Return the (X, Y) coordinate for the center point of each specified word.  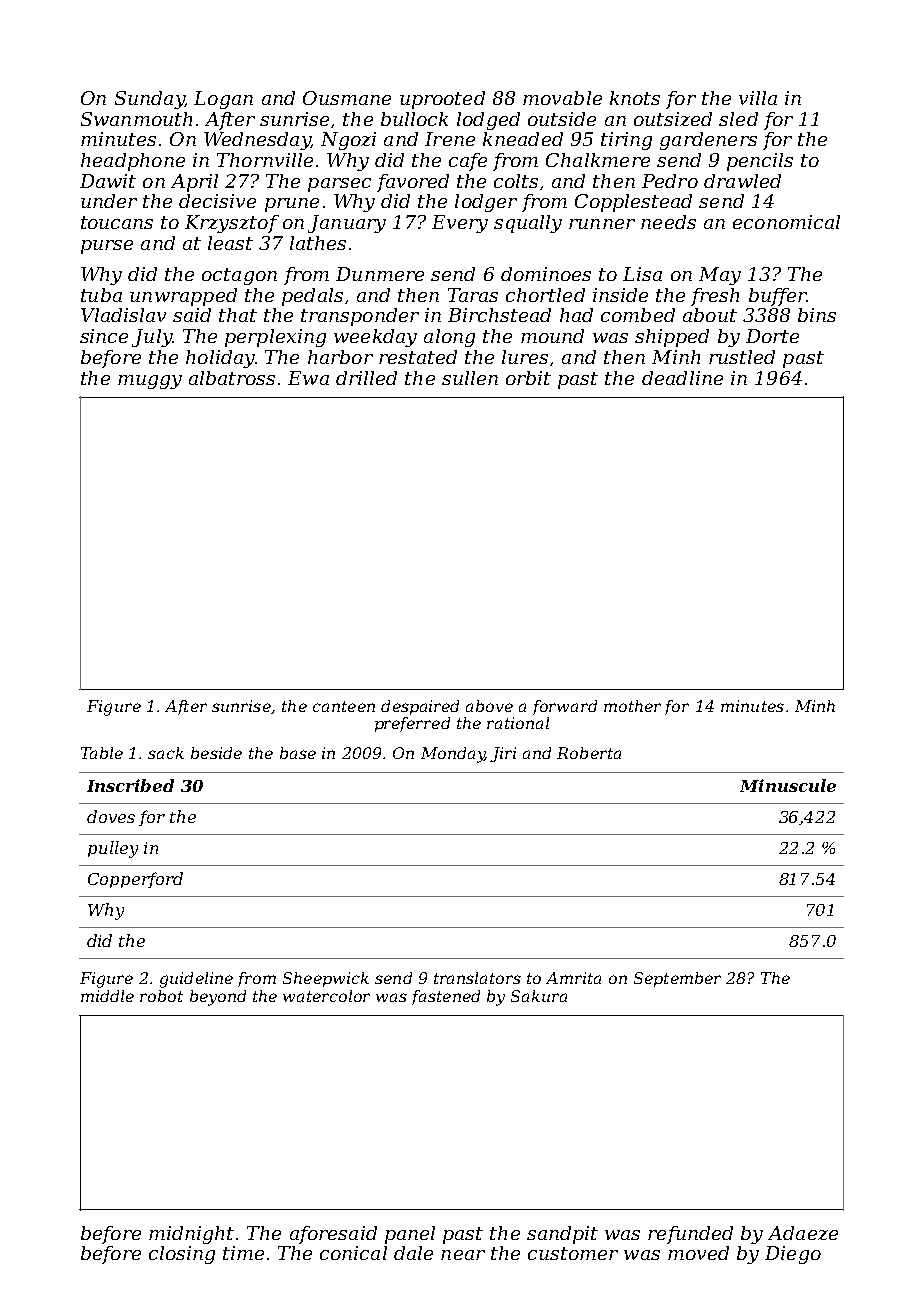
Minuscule (788, 785)
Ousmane (347, 98)
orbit (528, 378)
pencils (760, 162)
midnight (191, 1235)
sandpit (562, 1235)
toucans (117, 222)
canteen (344, 706)
